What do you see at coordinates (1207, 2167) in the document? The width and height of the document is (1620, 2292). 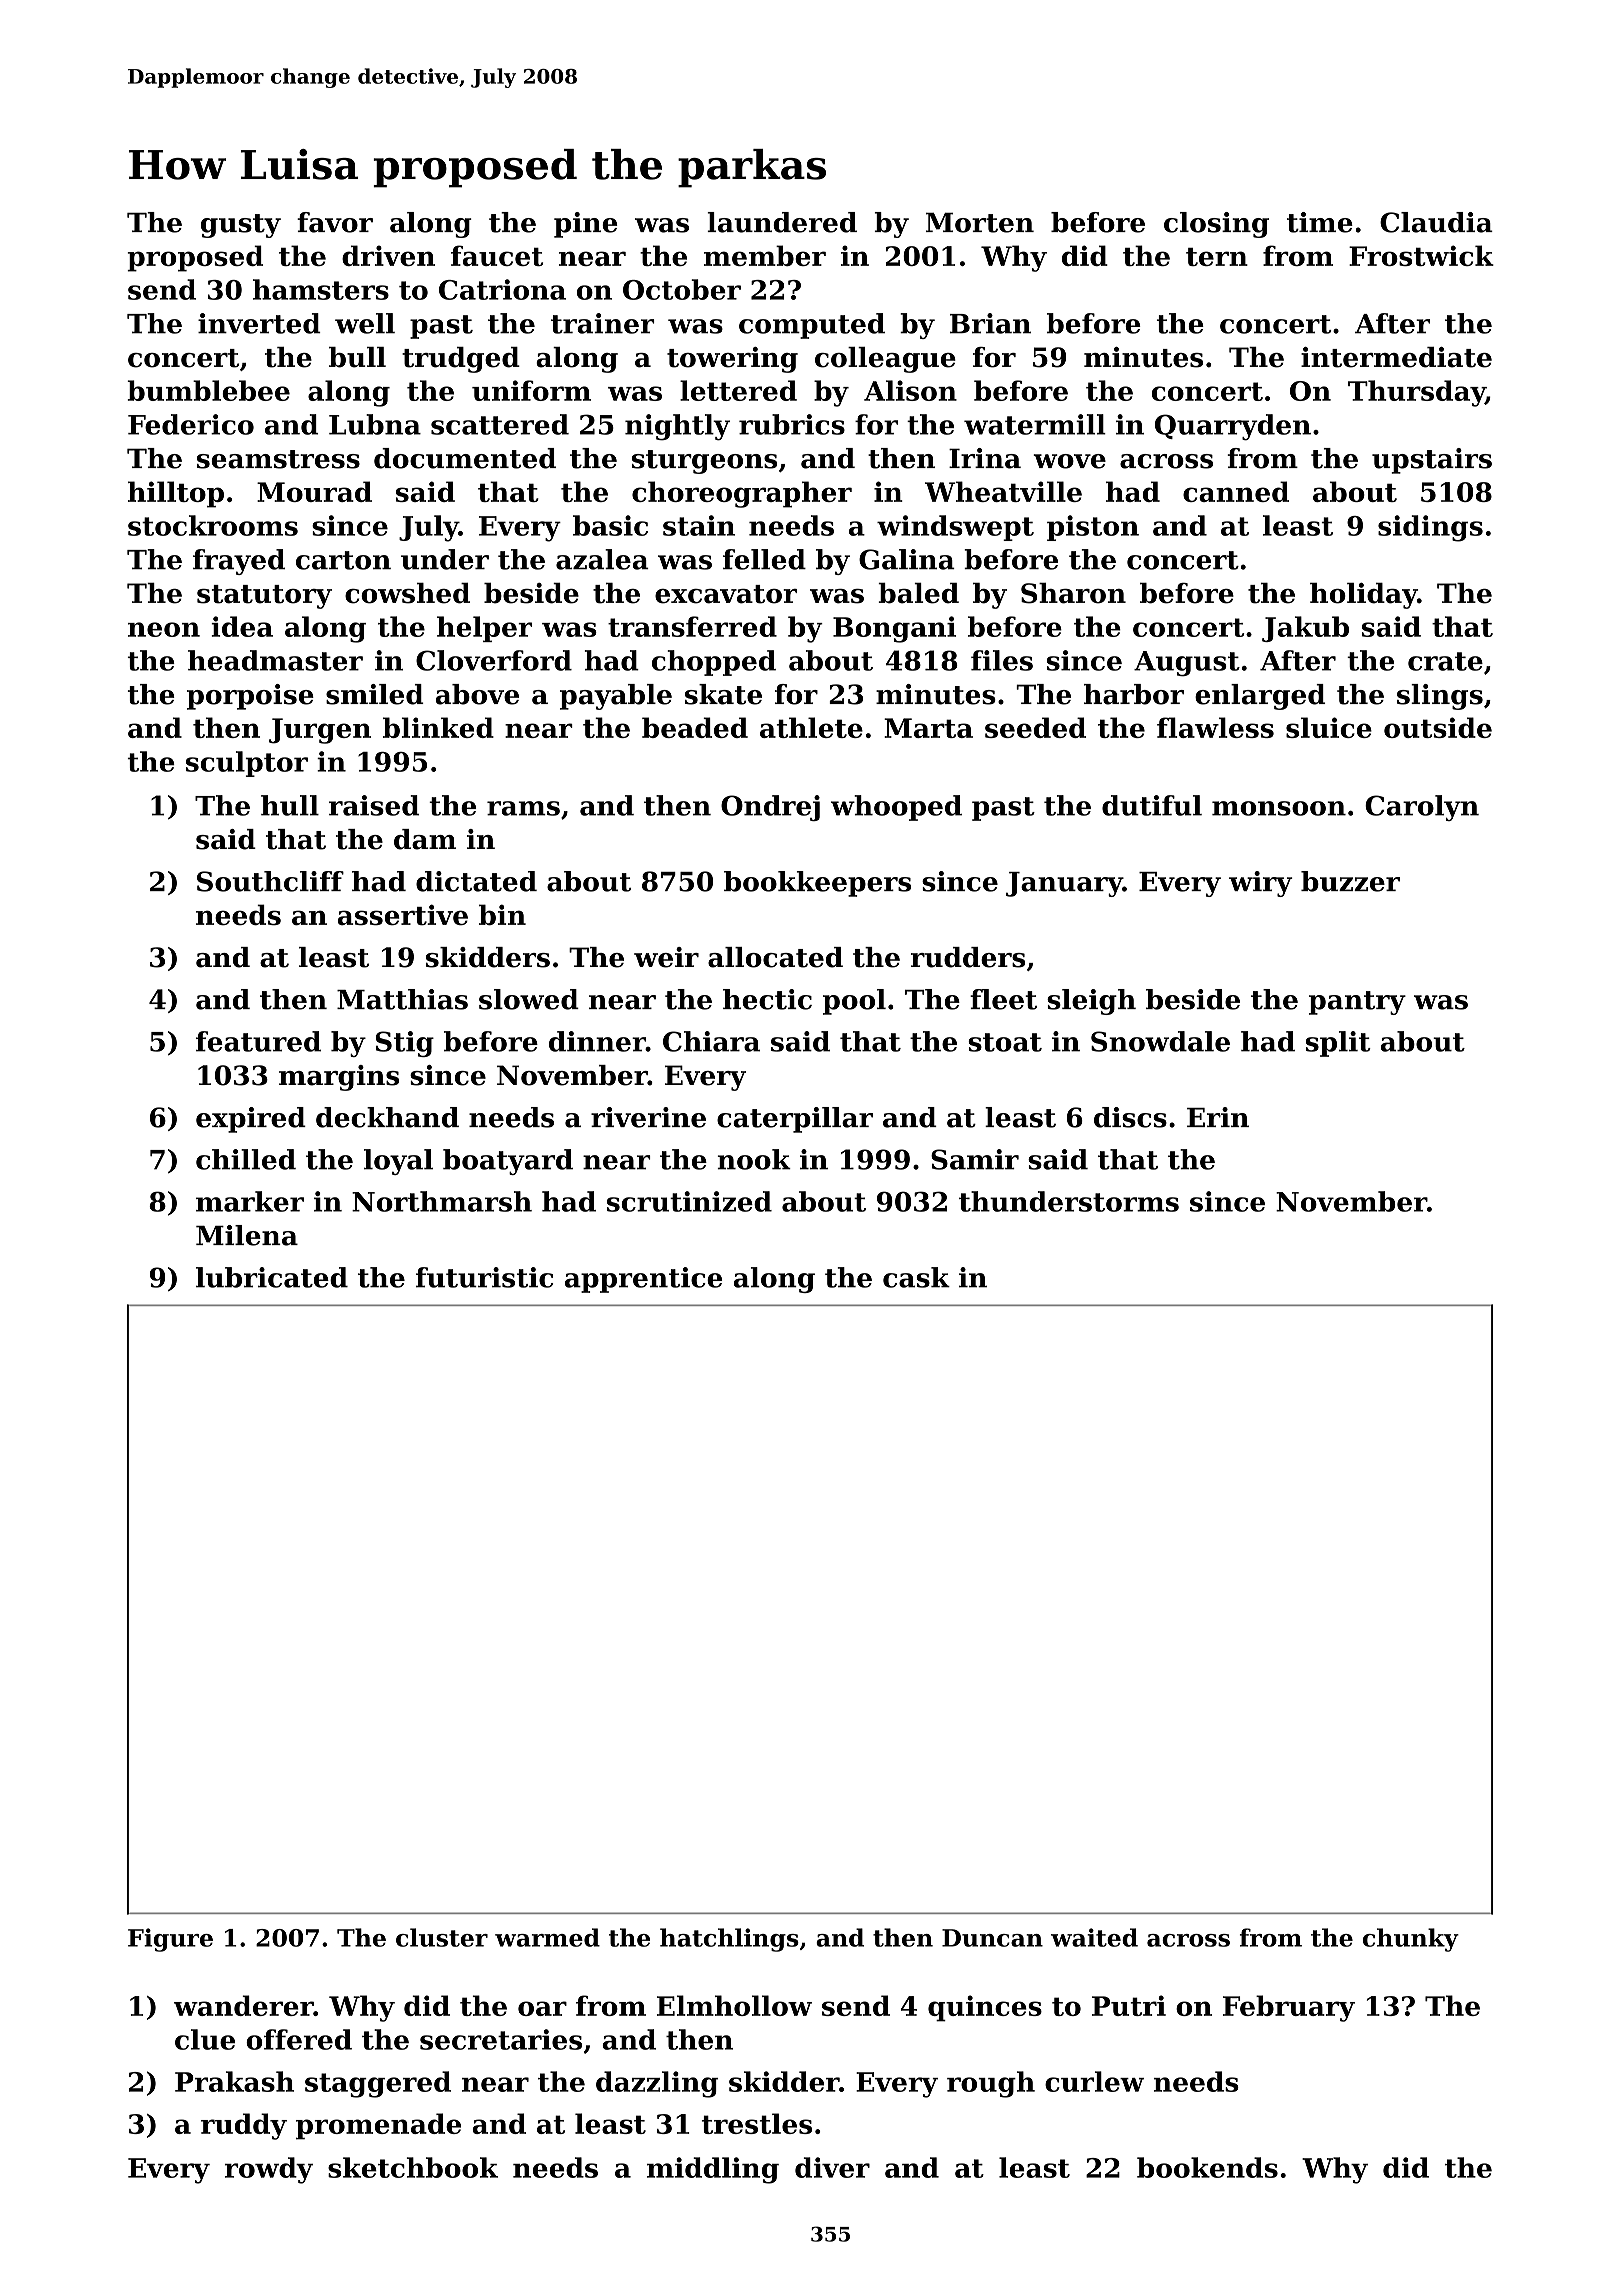 I see `bookends` at bounding box center [1207, 2167].
